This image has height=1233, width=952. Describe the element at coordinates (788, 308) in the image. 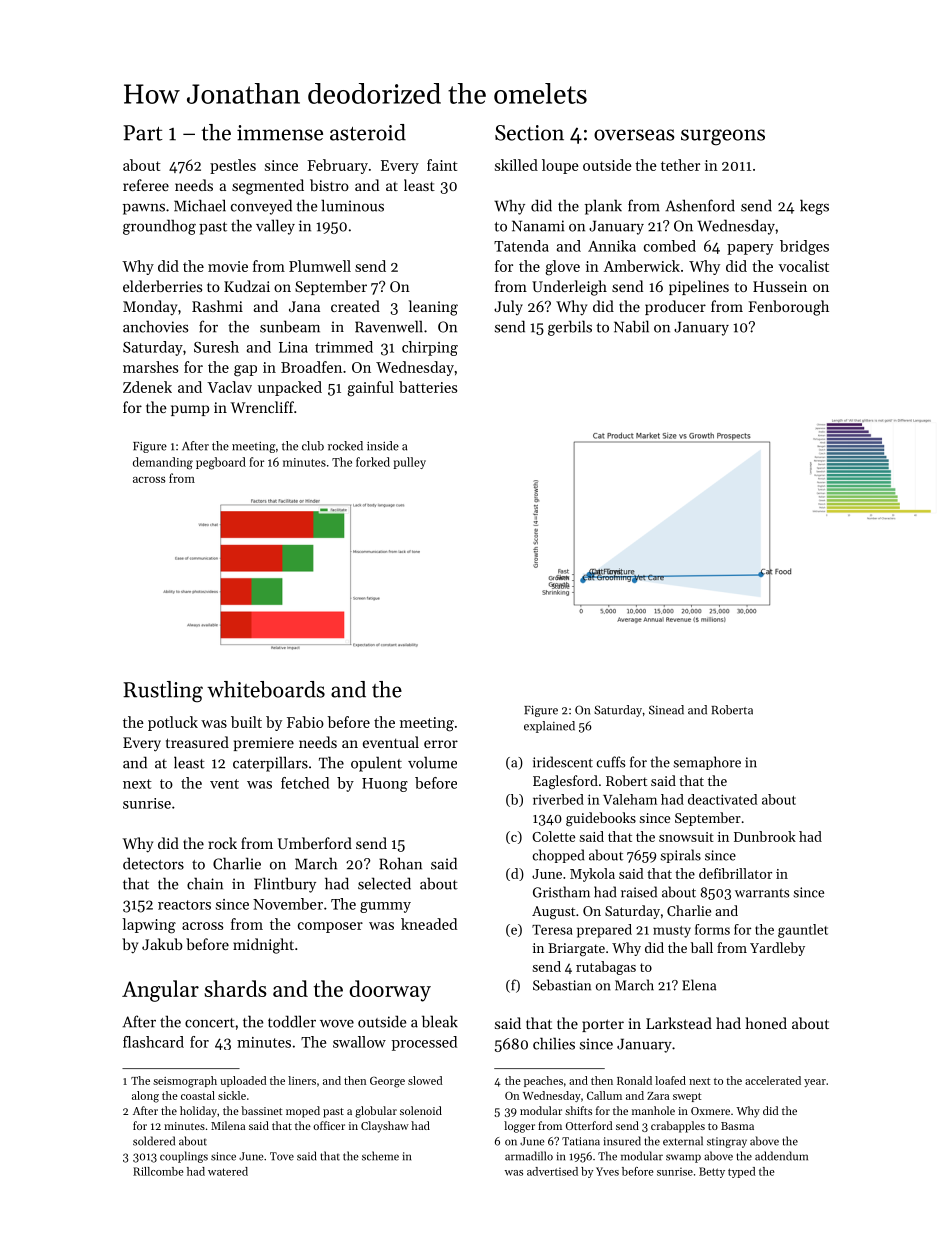

I see `Fenborough` at that location.
